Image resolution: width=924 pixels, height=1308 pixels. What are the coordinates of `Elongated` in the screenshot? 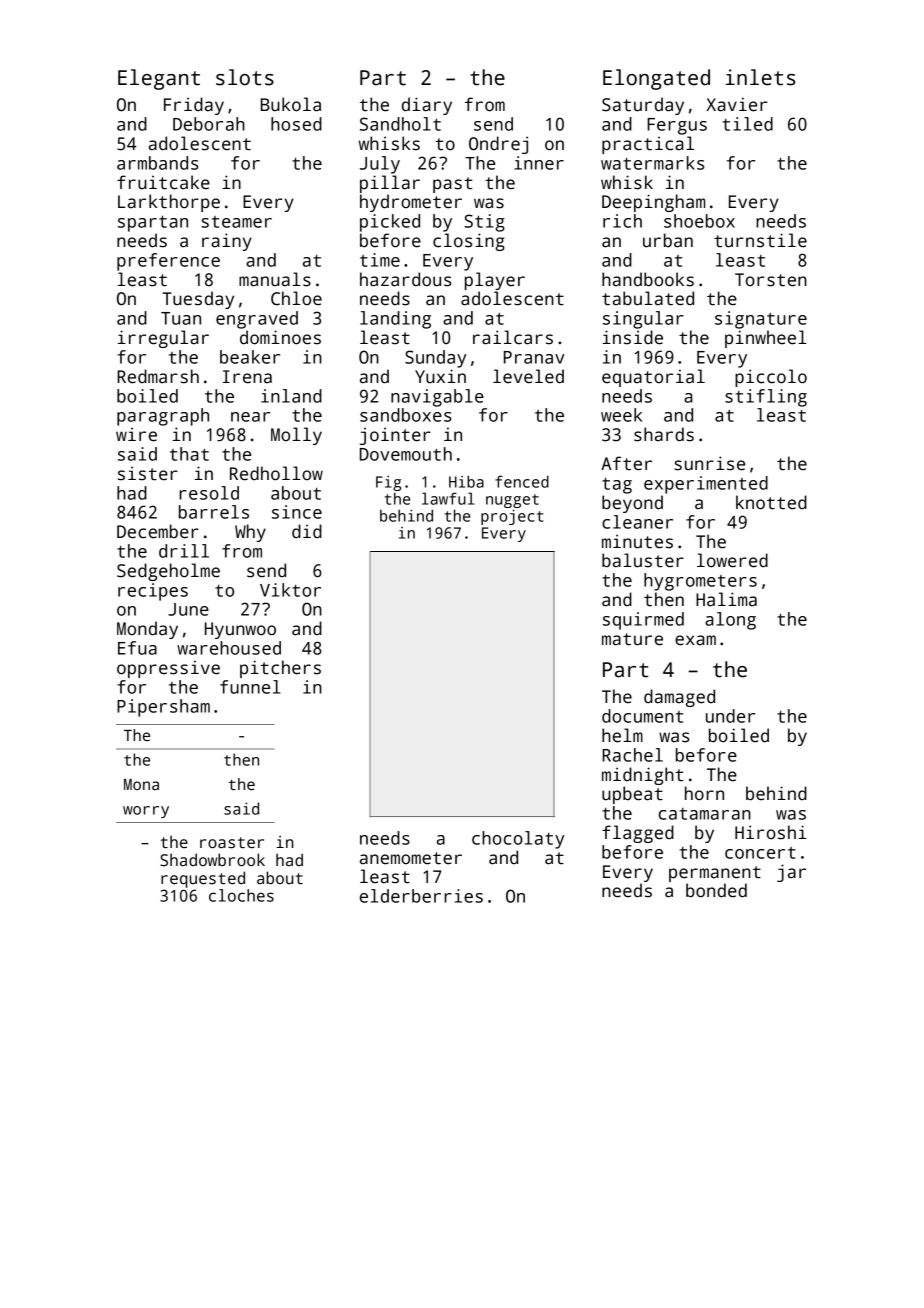 It's located at (656, 79).
